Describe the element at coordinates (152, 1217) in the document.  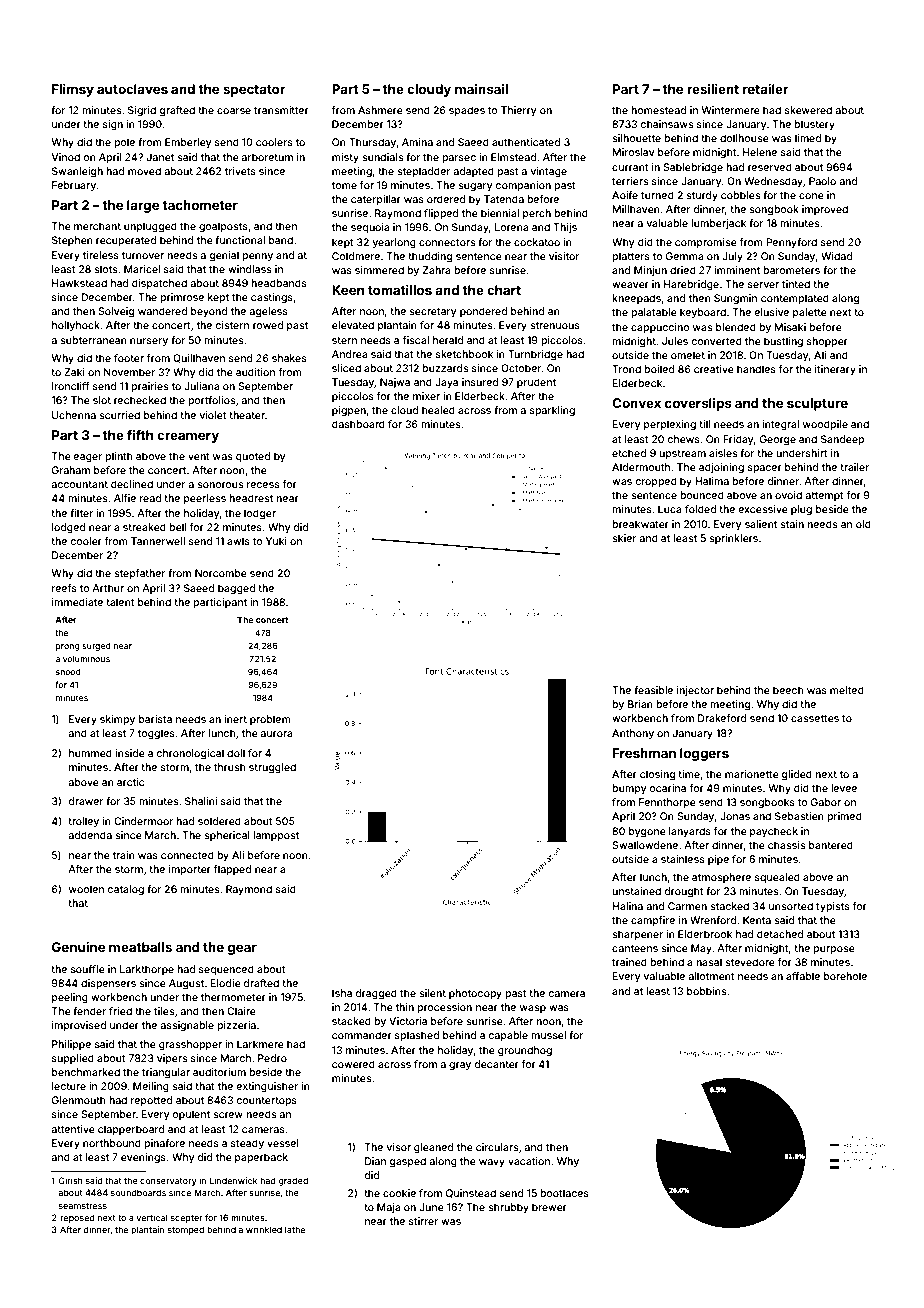
I see `vertical` at that location.
